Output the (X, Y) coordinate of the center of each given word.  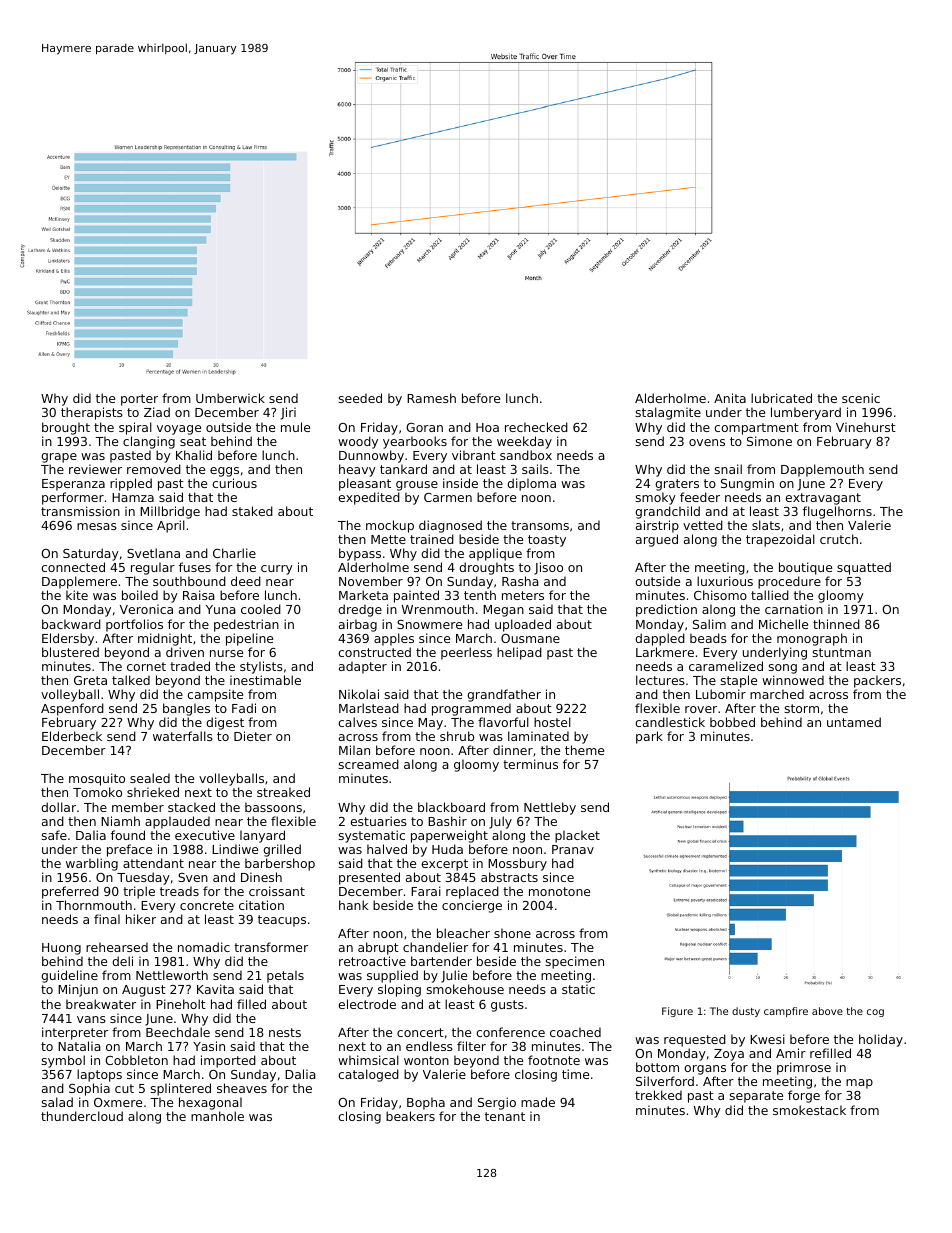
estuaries (378, 821)
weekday (524, 442)
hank (353, 905)
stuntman (842, 652)
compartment (756, 429)
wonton (426, 1060)
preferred (70, 892)
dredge (360, 610)
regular (153, 568)
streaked (283, 792)
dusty (746, 1012)
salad (57, 1102)
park (649, 737)
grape (59, 458)
